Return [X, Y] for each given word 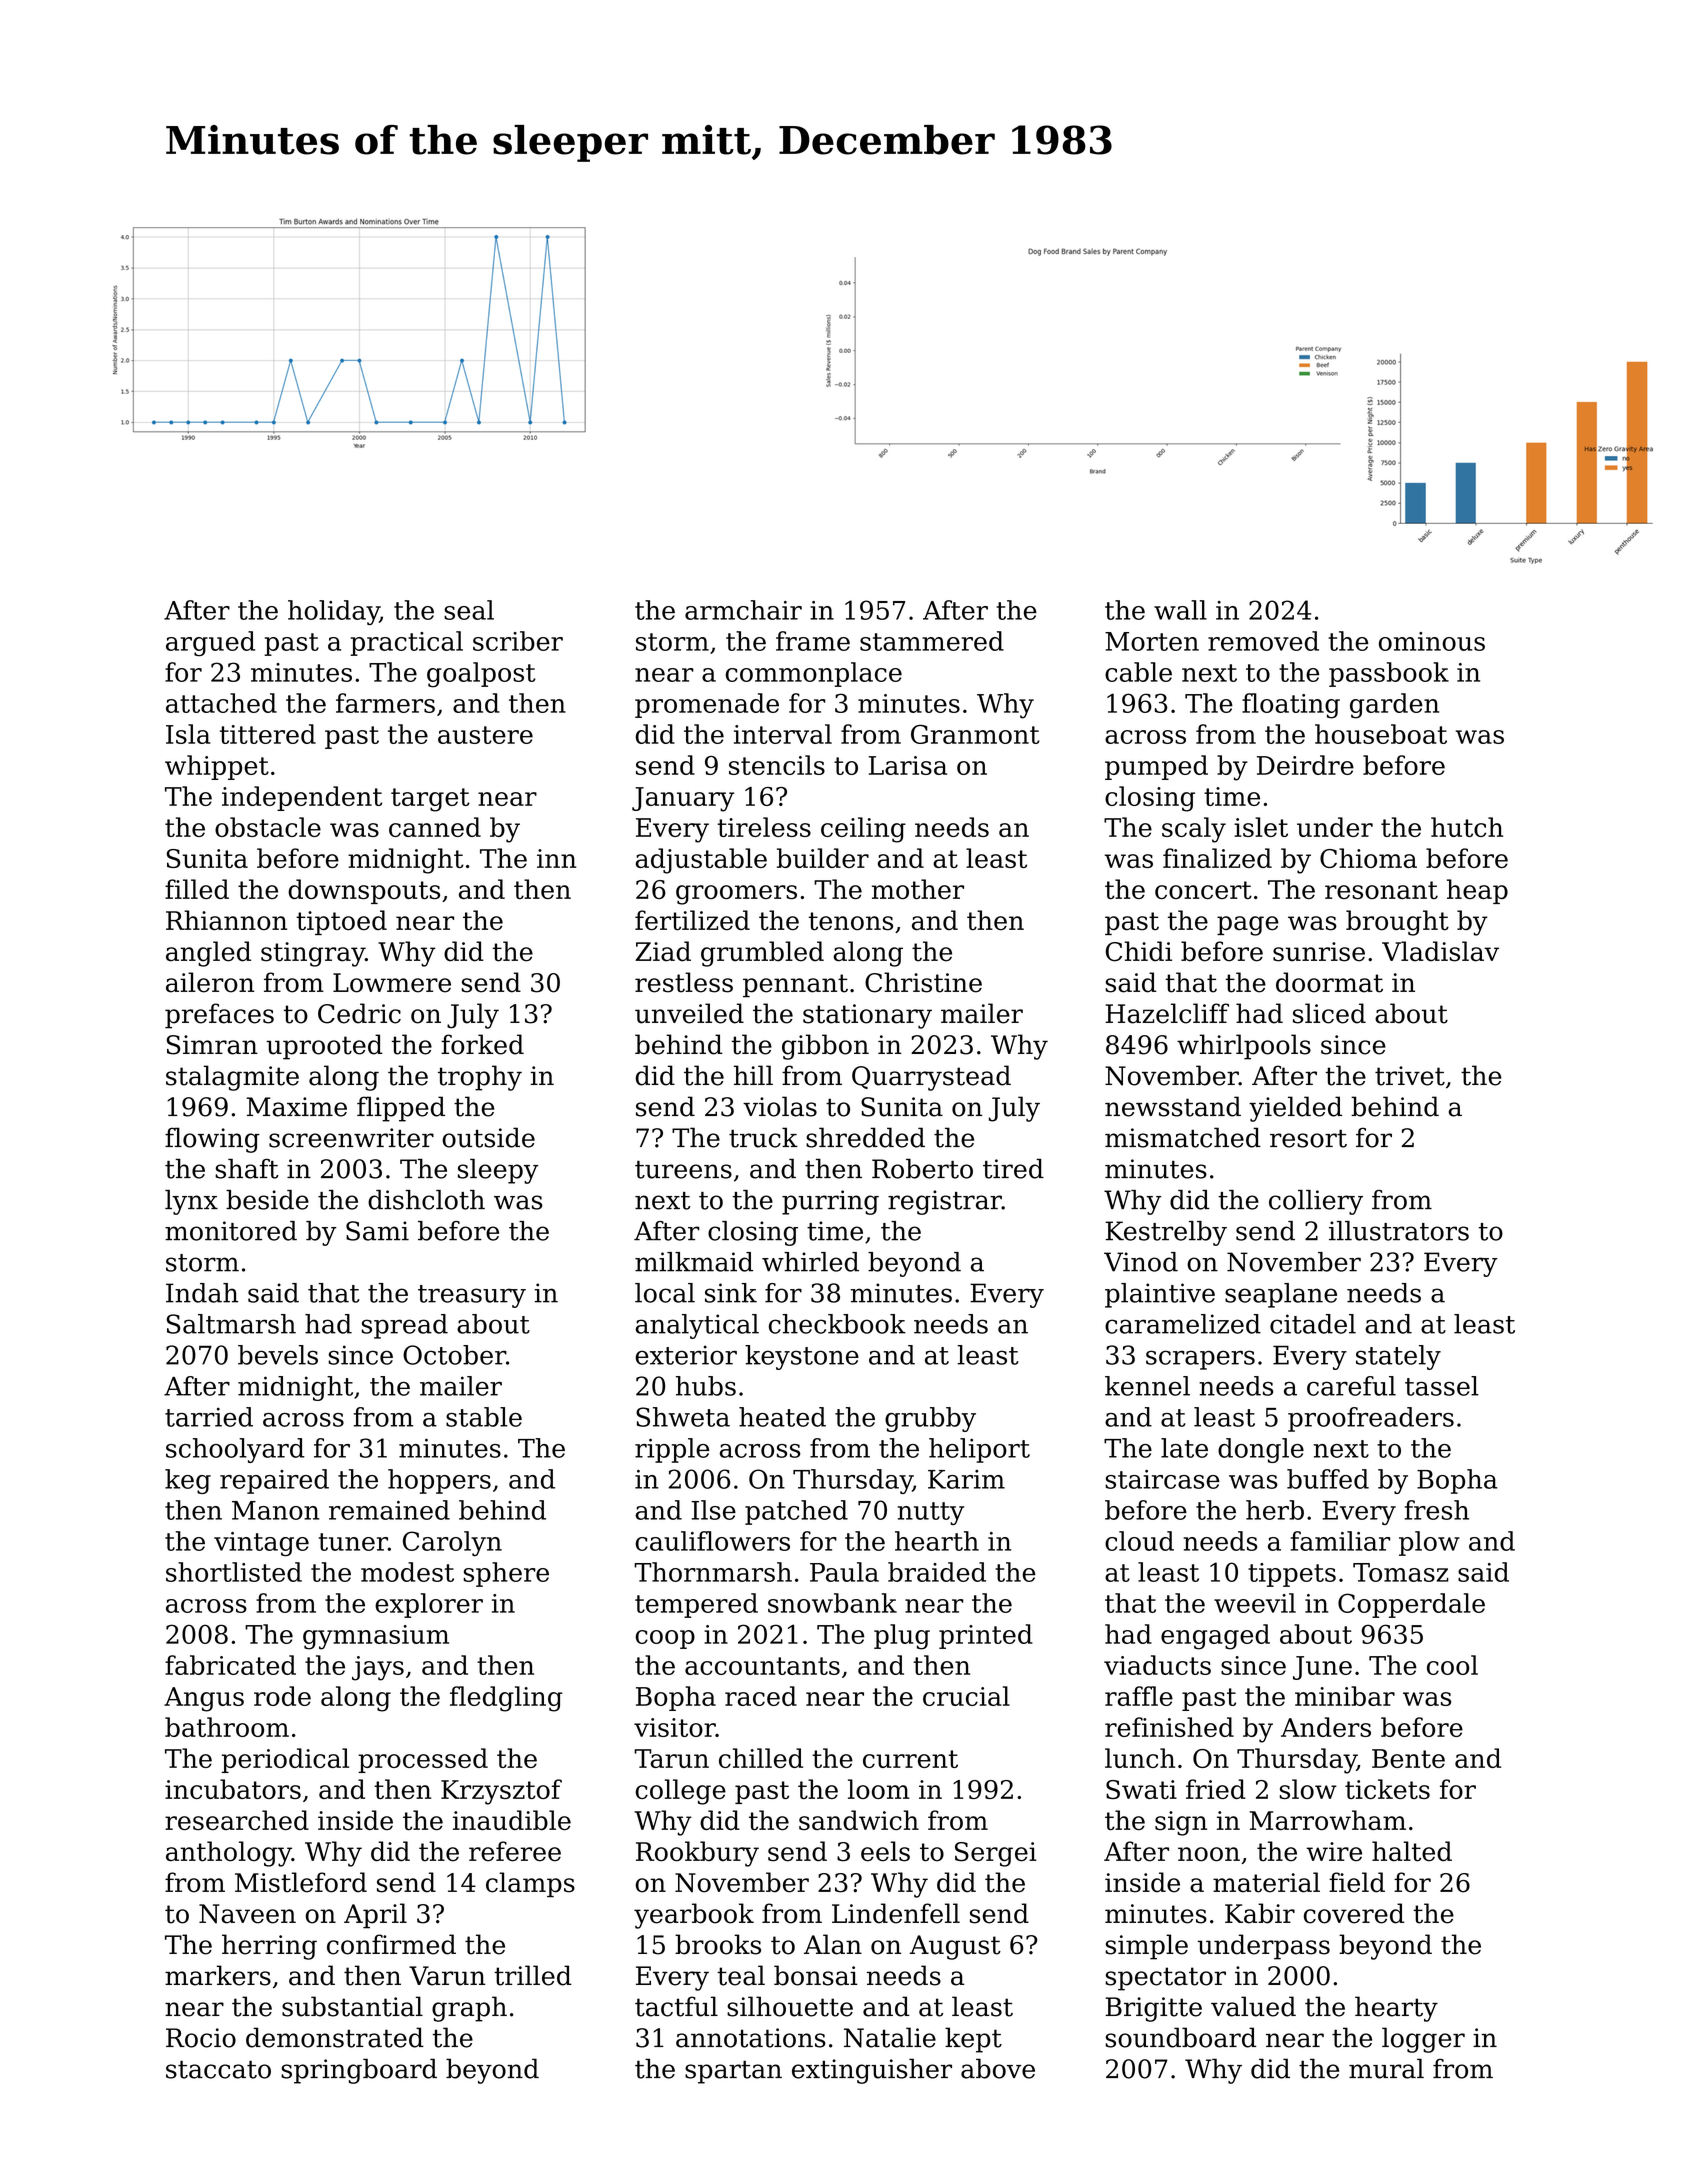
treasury [472, 1296]
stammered [932, 641]
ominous [1432, 641]
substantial [352, 2006]
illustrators [1399, 1231]
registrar [945, 1202]
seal [469, 610]
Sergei [996, 1854]
